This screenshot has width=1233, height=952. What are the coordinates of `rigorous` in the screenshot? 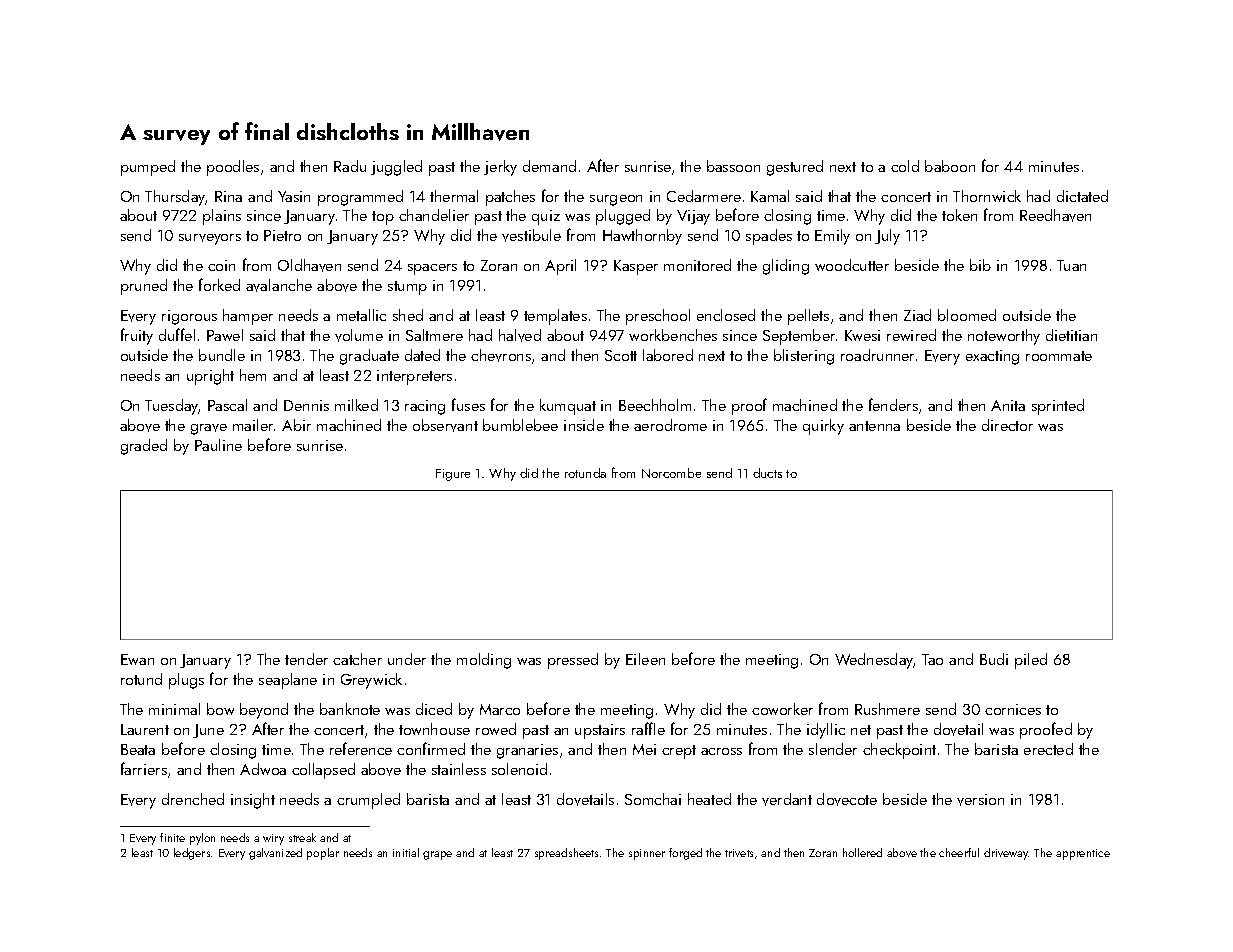 It's located at (189, 317).
